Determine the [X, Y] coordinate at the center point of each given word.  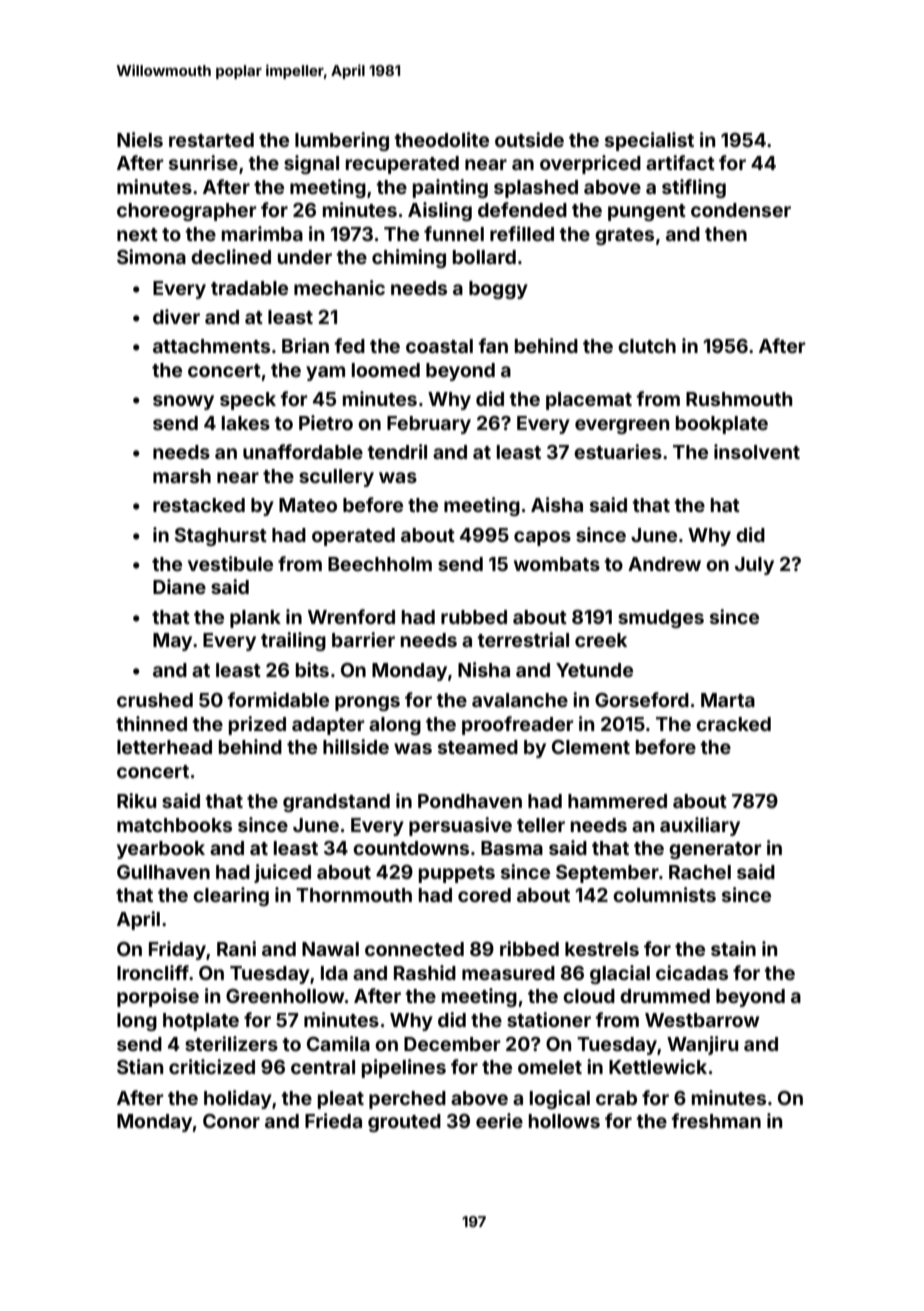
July [754, 566]
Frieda [333, 1120]
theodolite [442, 139]
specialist [649, 141]
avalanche [520, 700]
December [452, 1044]
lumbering [342, 141]
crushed [155, 700]
